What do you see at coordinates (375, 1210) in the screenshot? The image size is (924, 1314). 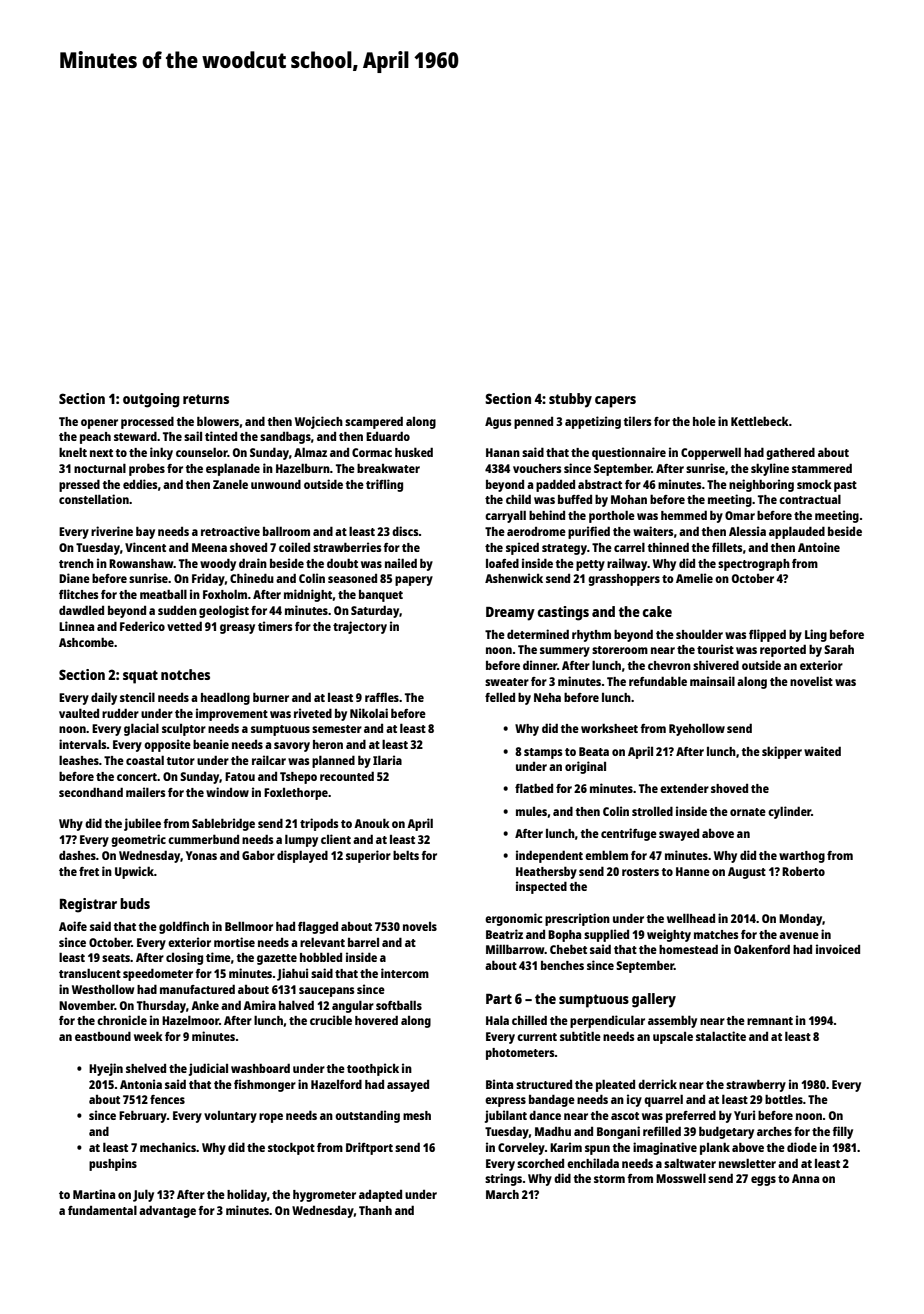 I see `Thanh` at bounding box center [375, 1210].
